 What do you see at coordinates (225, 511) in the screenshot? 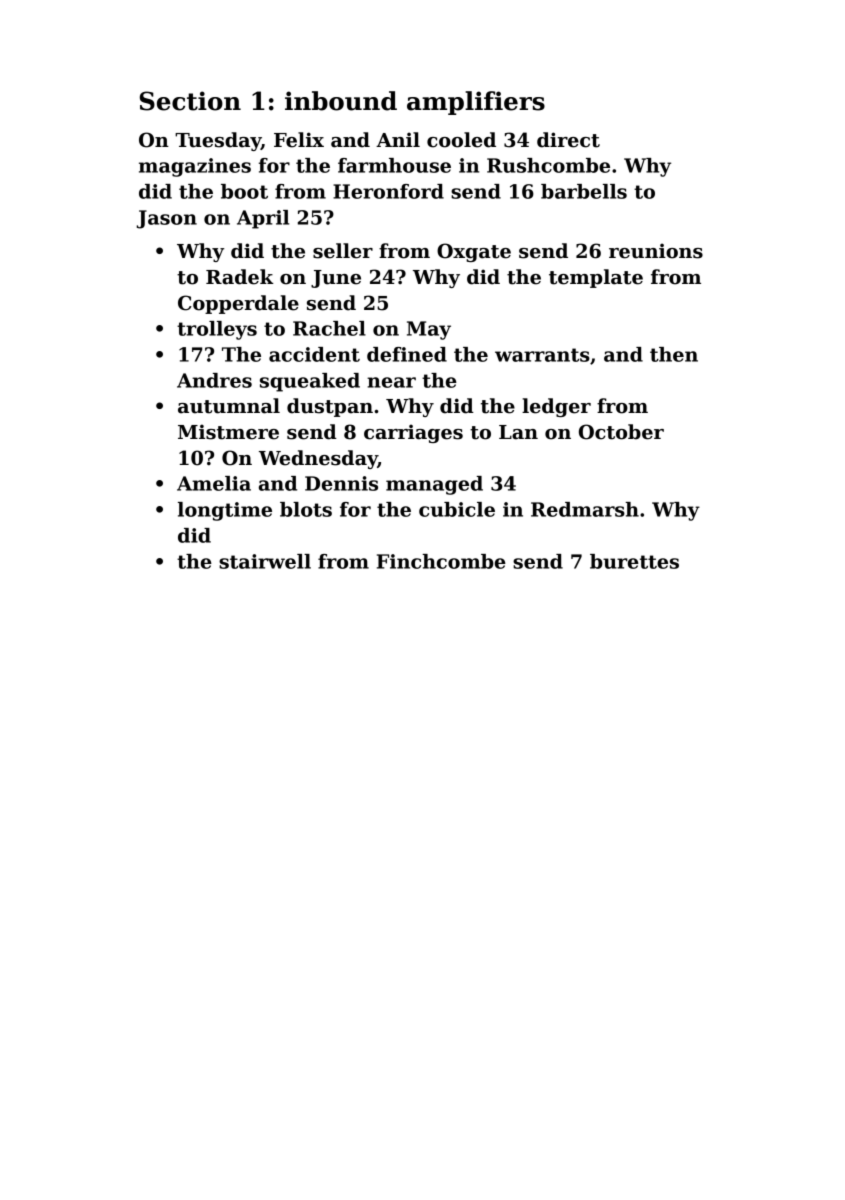
I see `longtime` at bounding box center [225, 511].
